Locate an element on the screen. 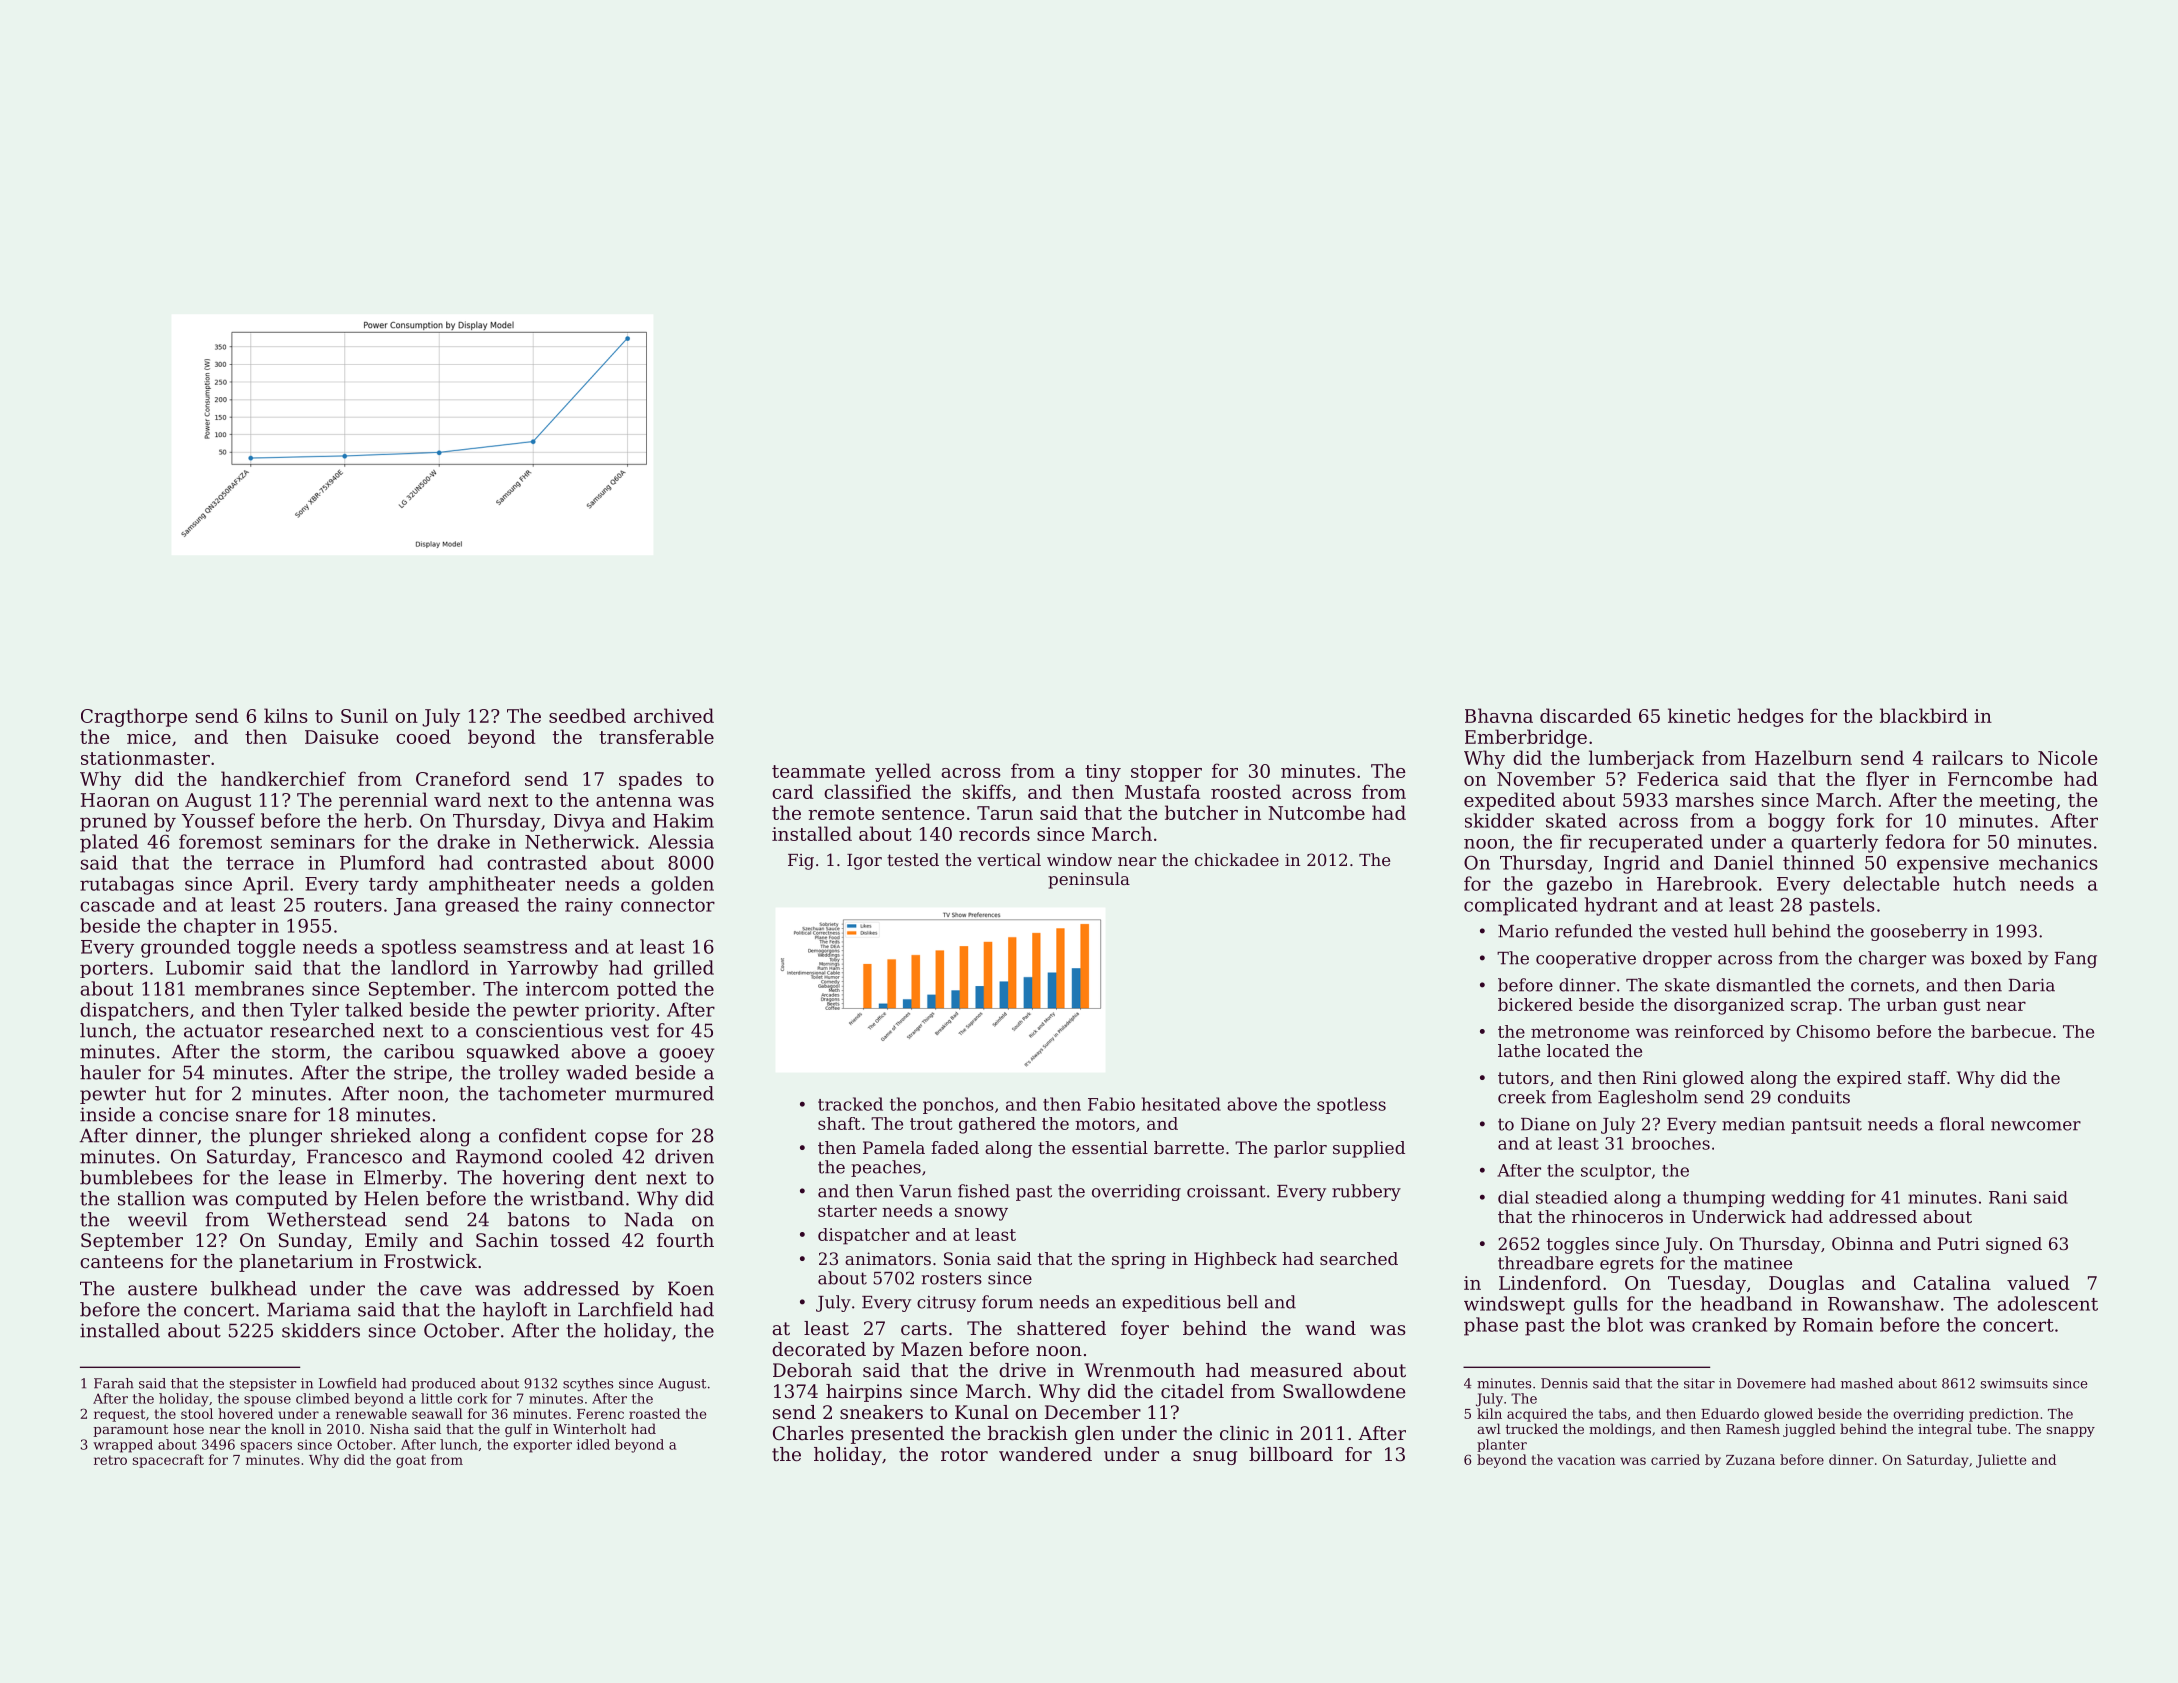  Helen is located at coordinates (391, 1198).
